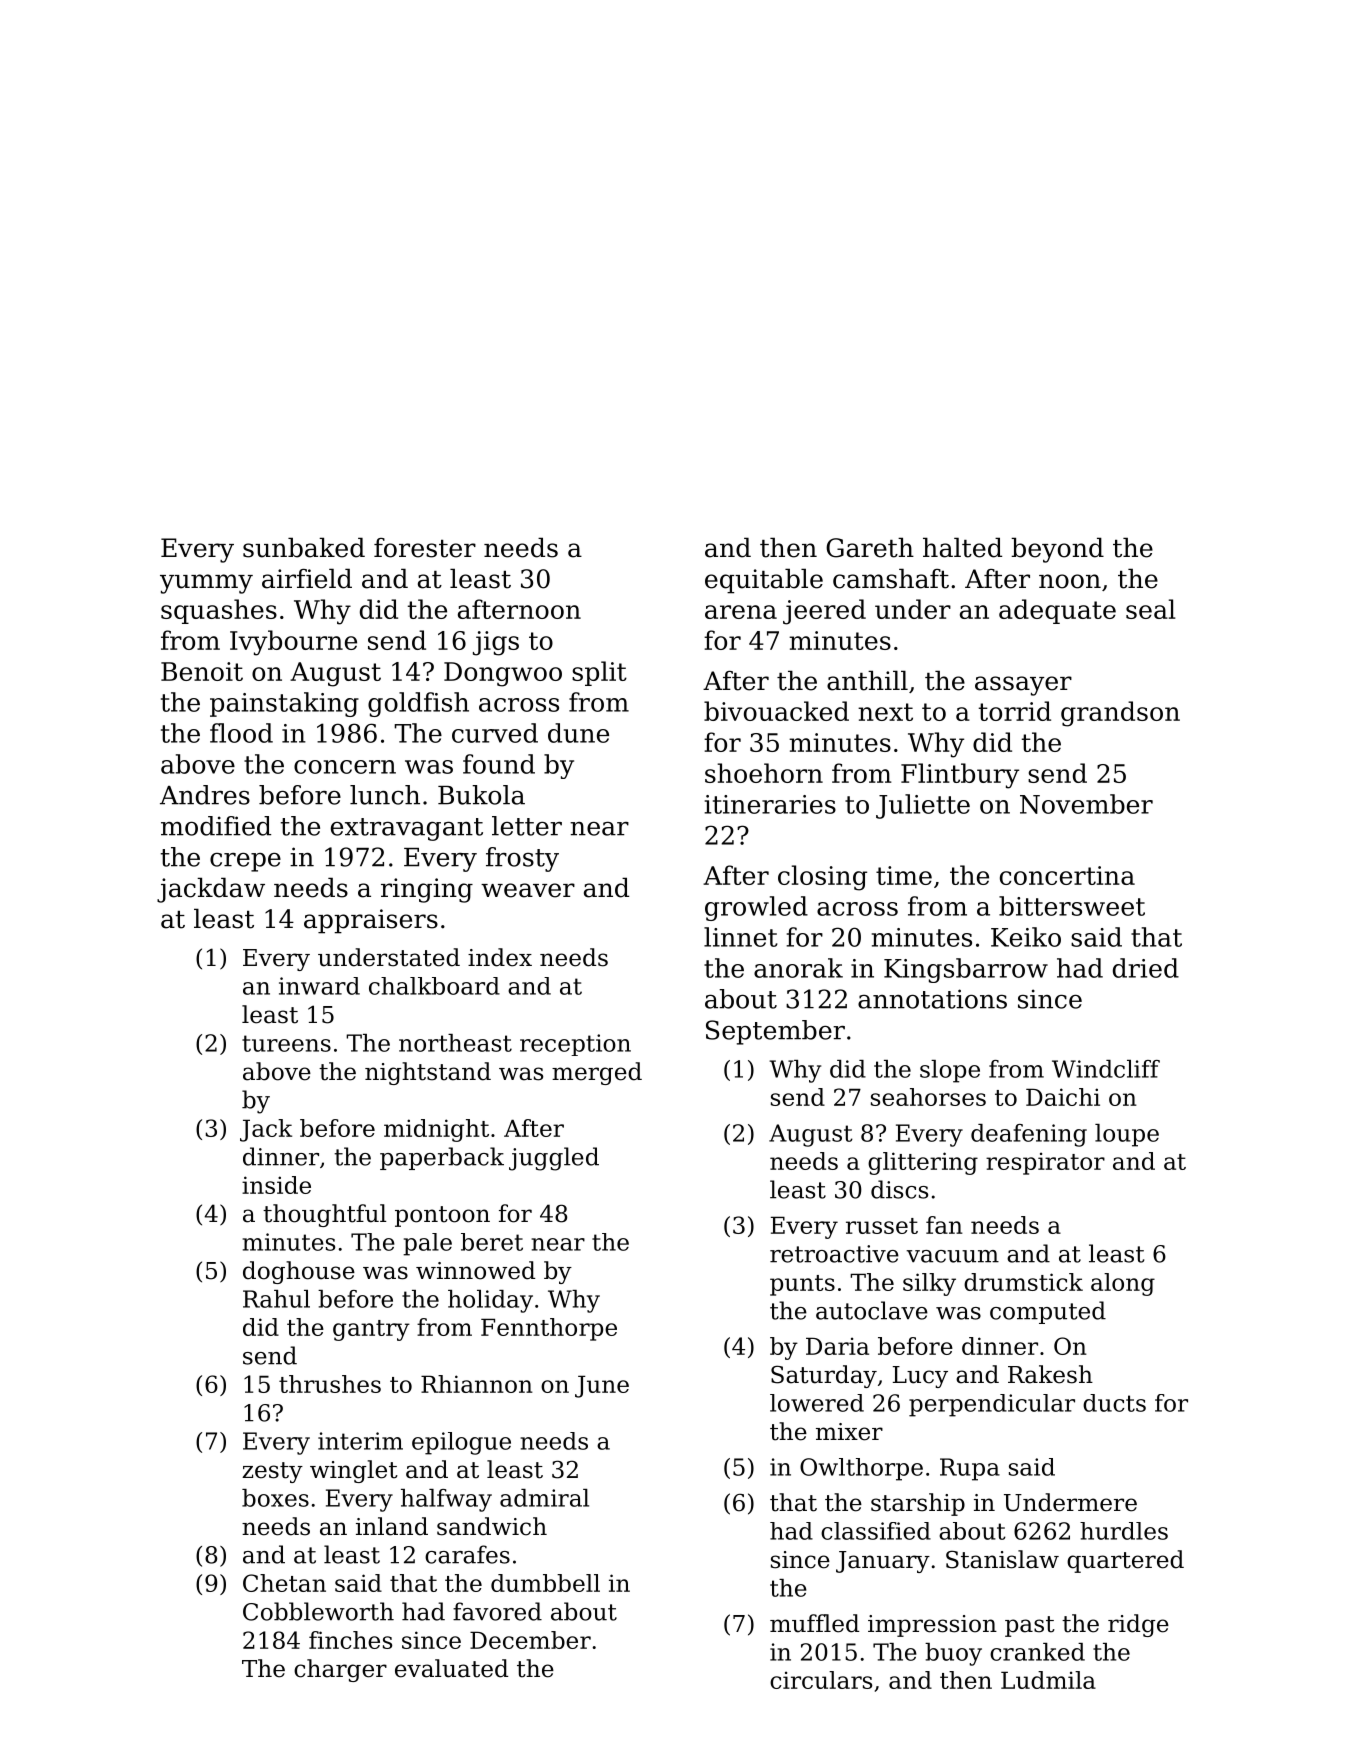 This screenshot has height=1745, width=1348. What do you see at coordinates (962, 547) in the screenshot?
I see `halted` at bounding box center [962, 547].
